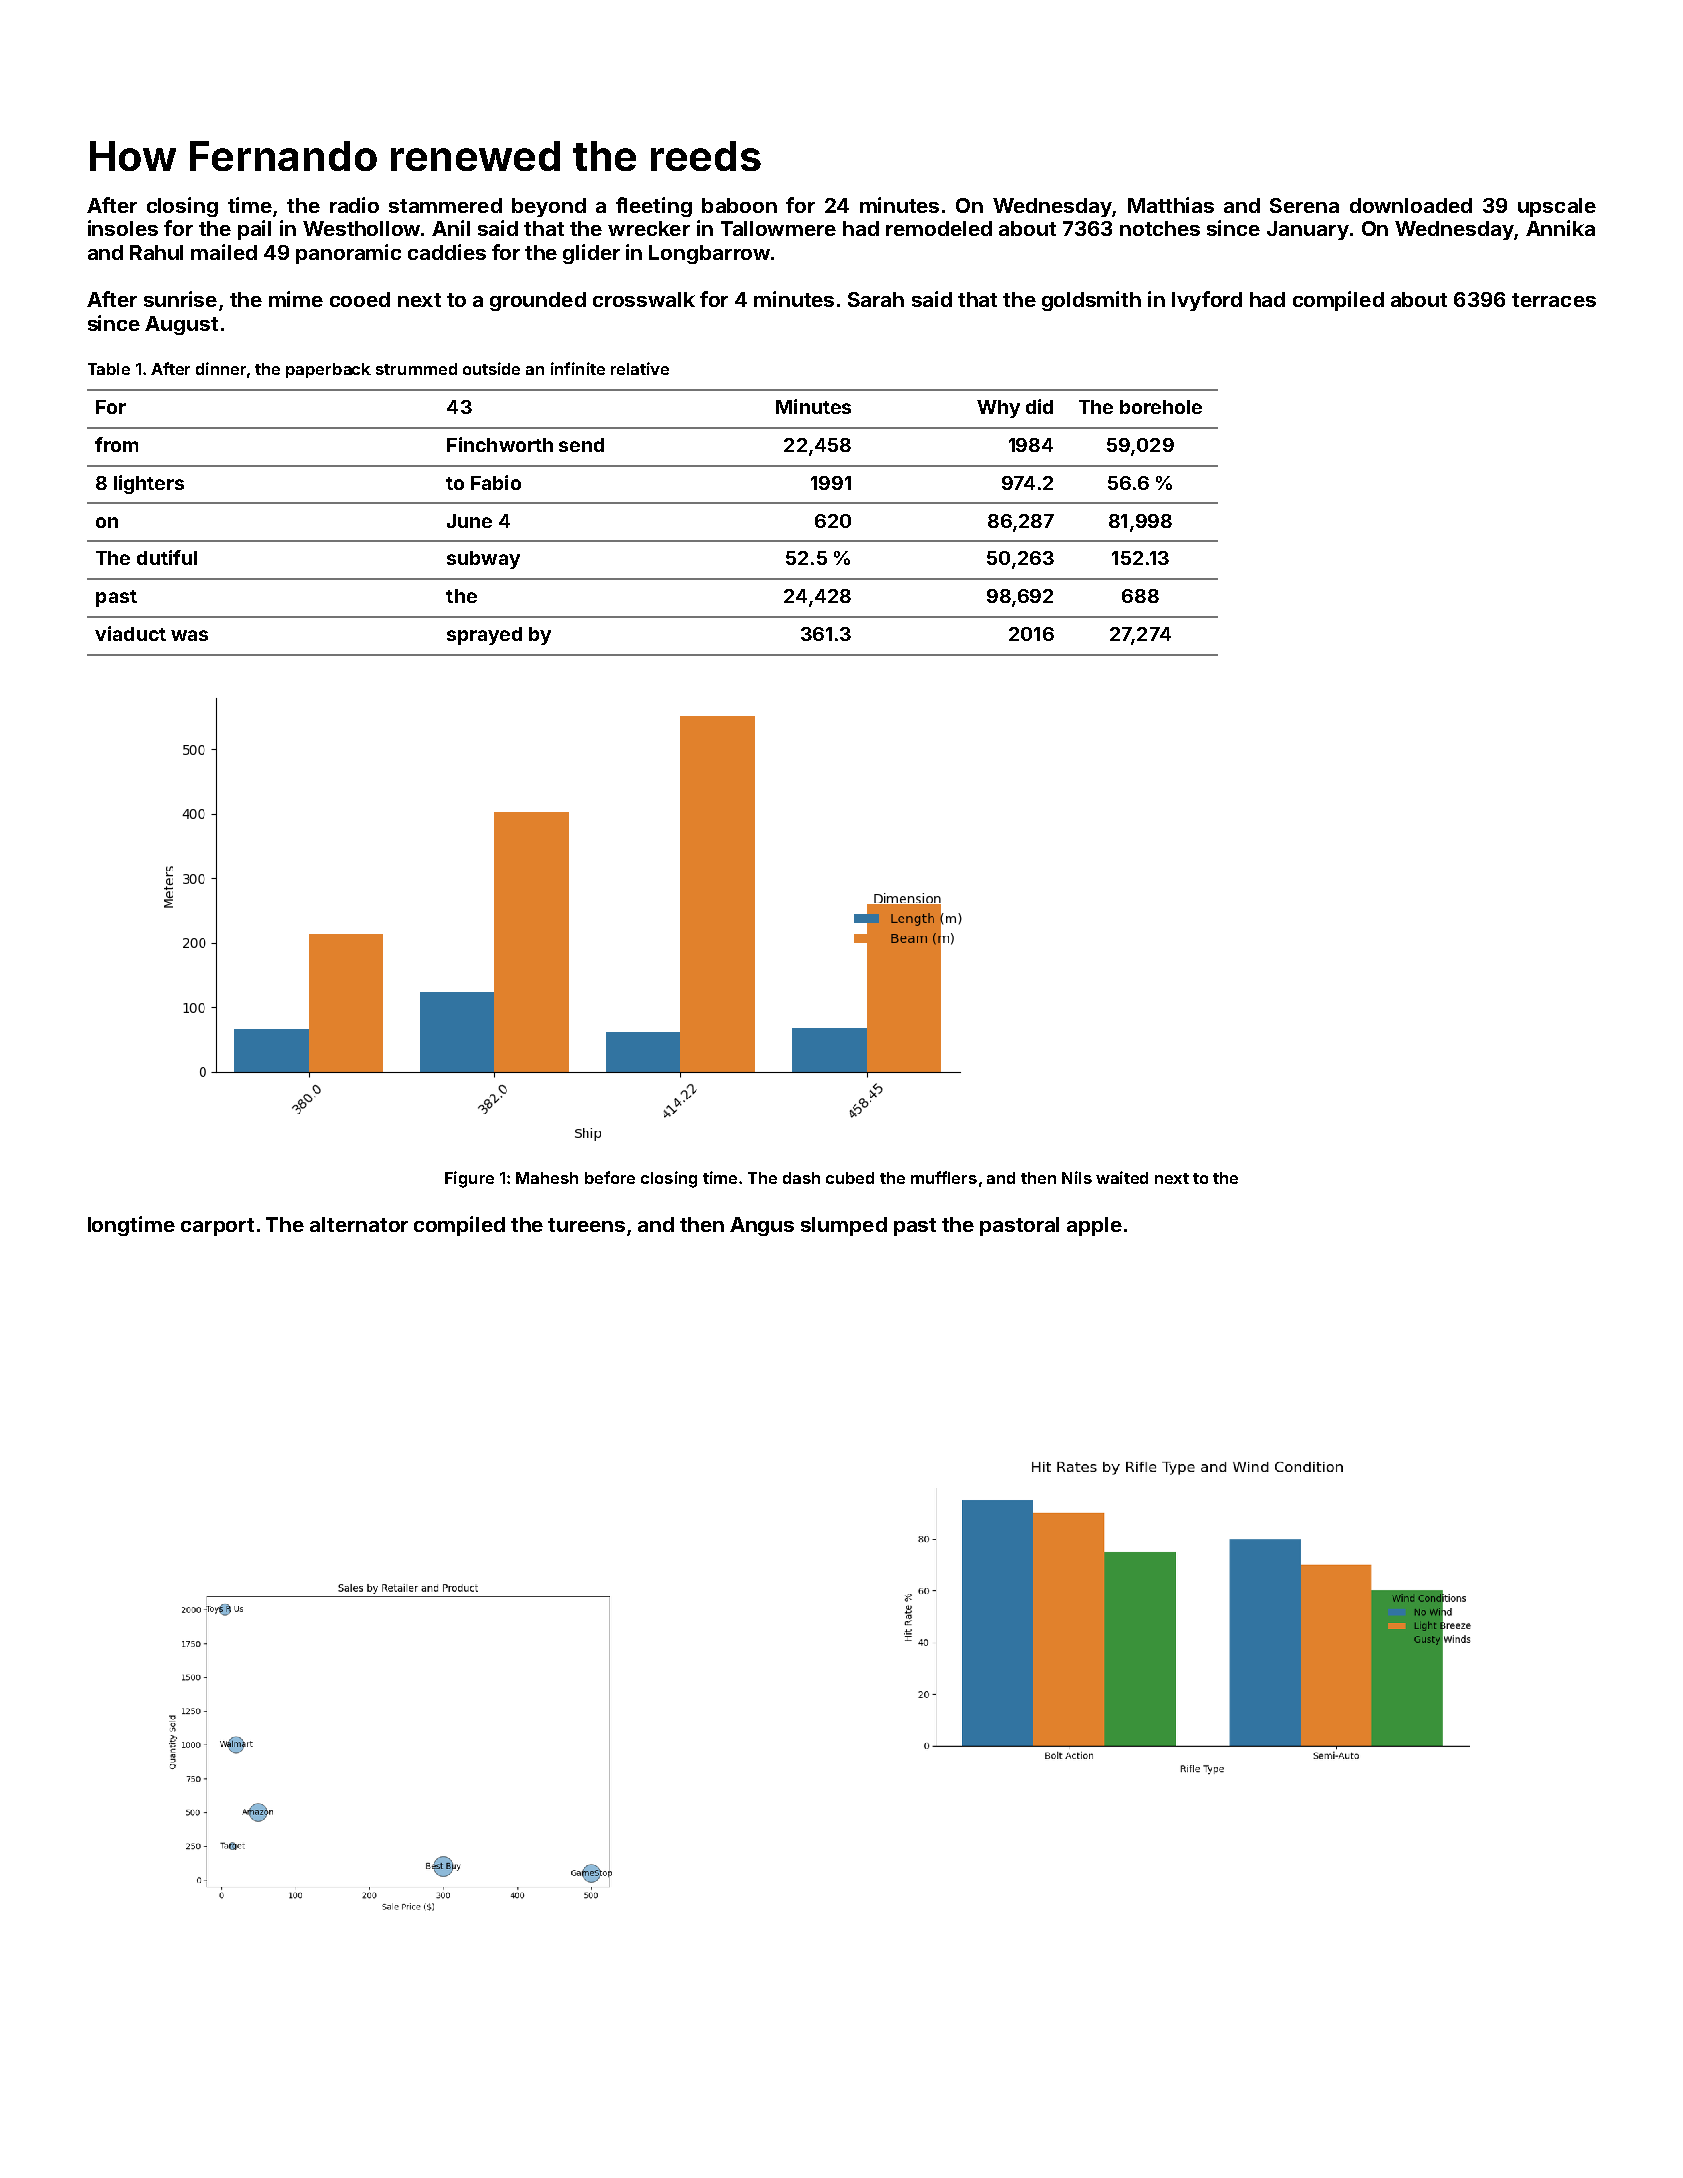 Image resolution: width=1683 pixels, height=2178 pixels. Describe the element at coordinates (1122, 1177) in the page. I see `waited` at that location.
